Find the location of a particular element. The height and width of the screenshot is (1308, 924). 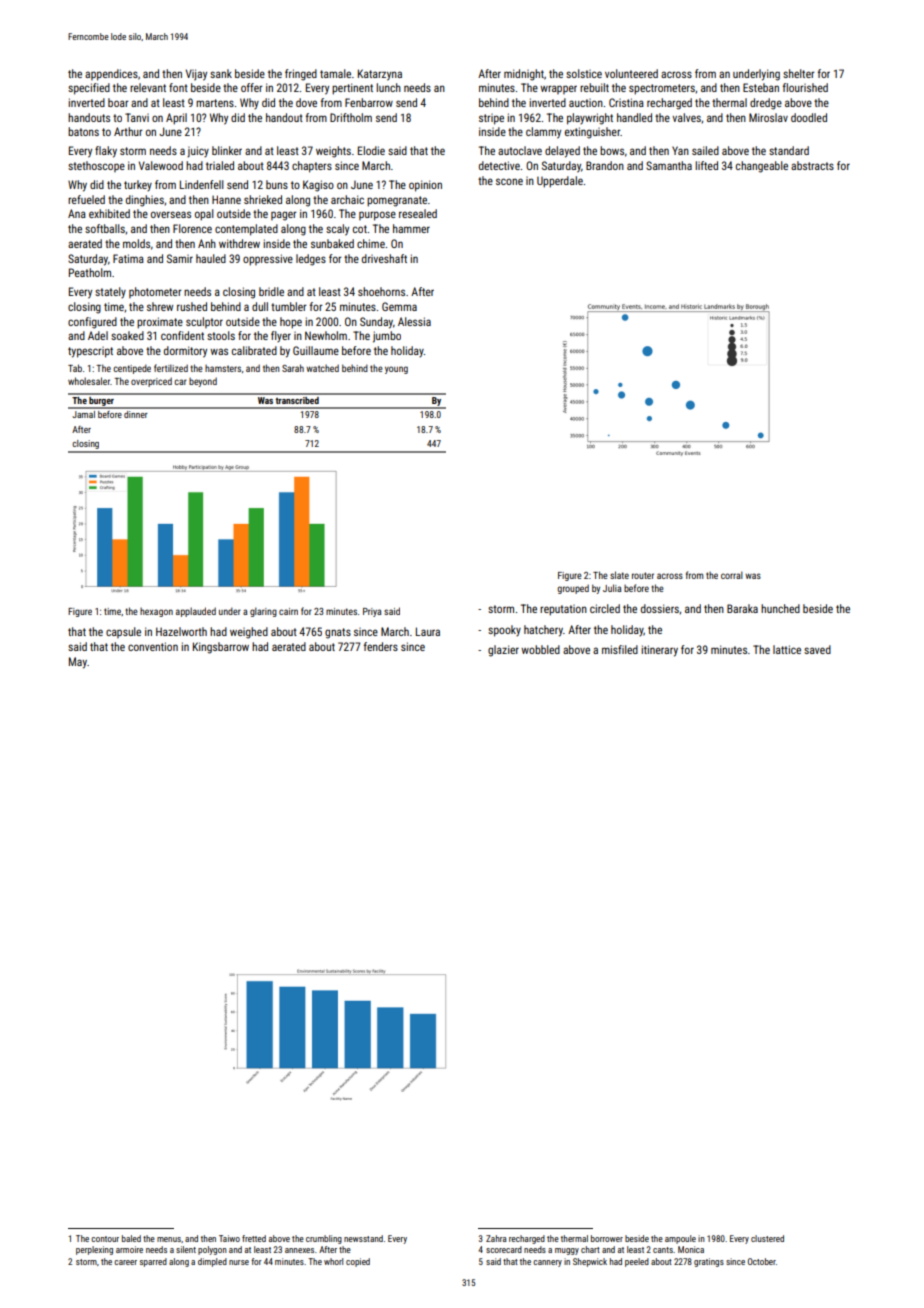

tamale is located at coordinates (335, 73).
